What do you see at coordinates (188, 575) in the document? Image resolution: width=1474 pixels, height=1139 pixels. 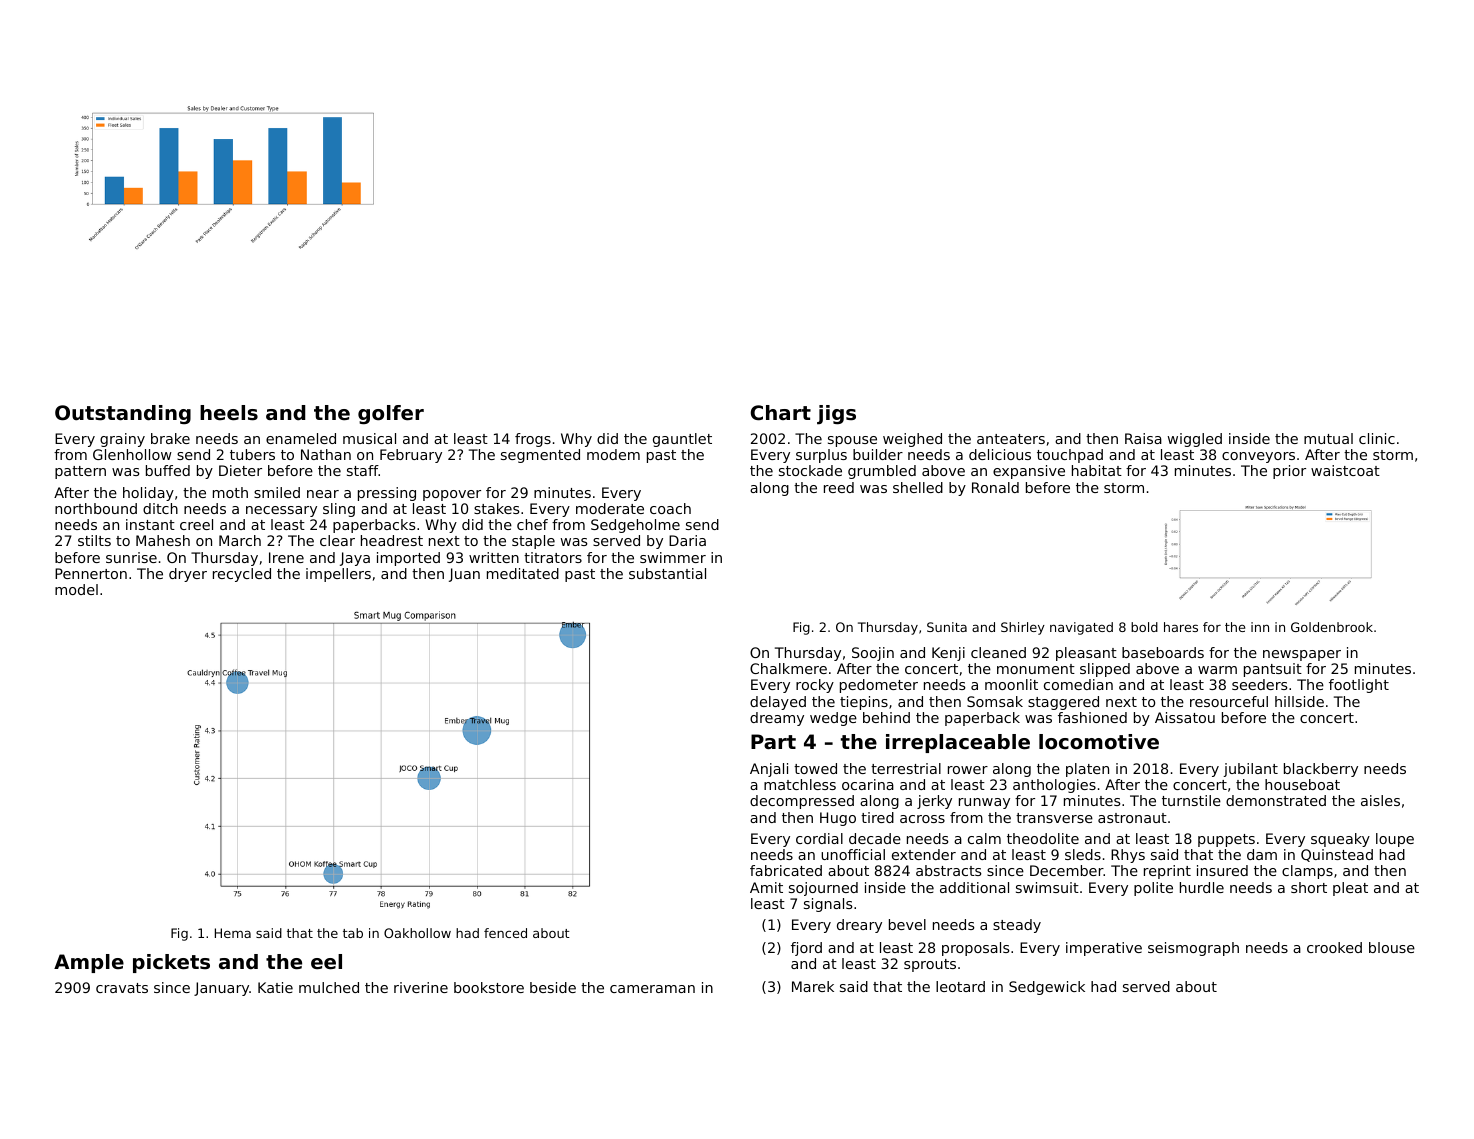 I see `dryer` at bounding box center [188, 575].
